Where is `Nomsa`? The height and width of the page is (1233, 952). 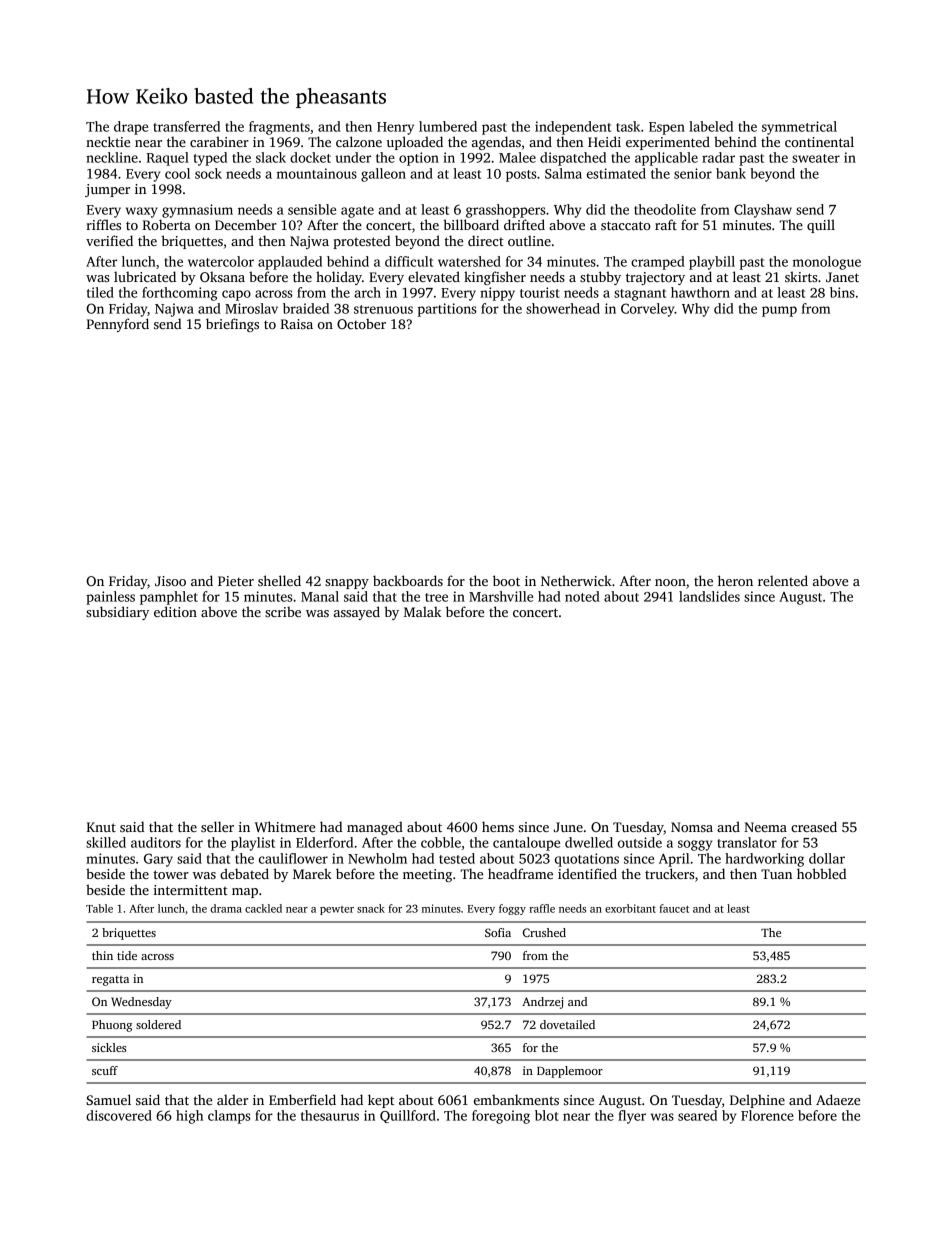 Nomsa is located at coordinates (692, 827).
